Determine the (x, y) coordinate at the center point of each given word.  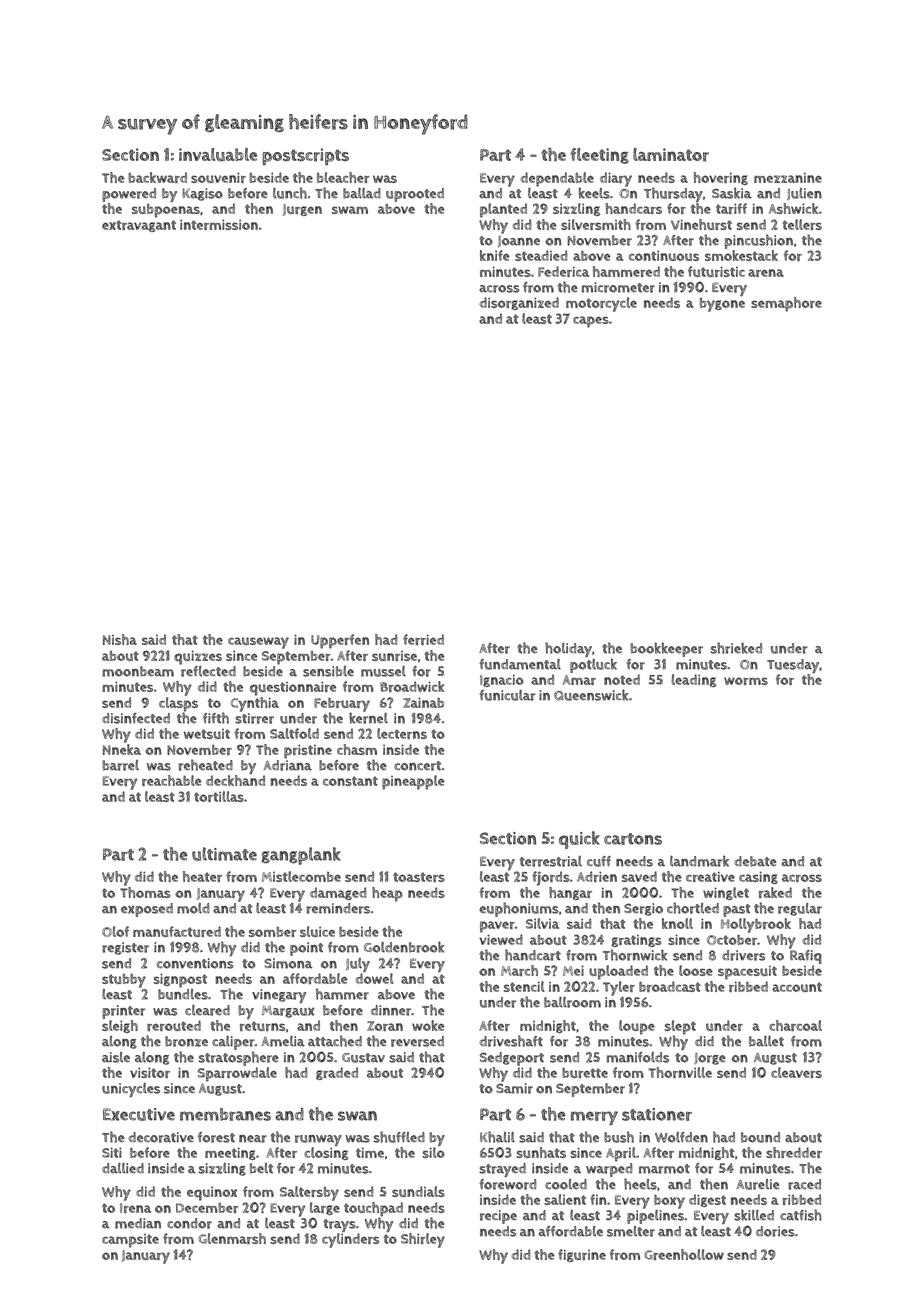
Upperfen (340, 641)
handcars (634, 208)
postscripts (305, 156)
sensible (328, 671)
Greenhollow (684, 1254)
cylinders (350, 1240)
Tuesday (793, 666)
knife (494, 255)
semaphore (786, 304)
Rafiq (806, 957)
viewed (501, 939)
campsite (130, 1241)
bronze (186, 1041)
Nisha (120, 639)
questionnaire (293, 688)
